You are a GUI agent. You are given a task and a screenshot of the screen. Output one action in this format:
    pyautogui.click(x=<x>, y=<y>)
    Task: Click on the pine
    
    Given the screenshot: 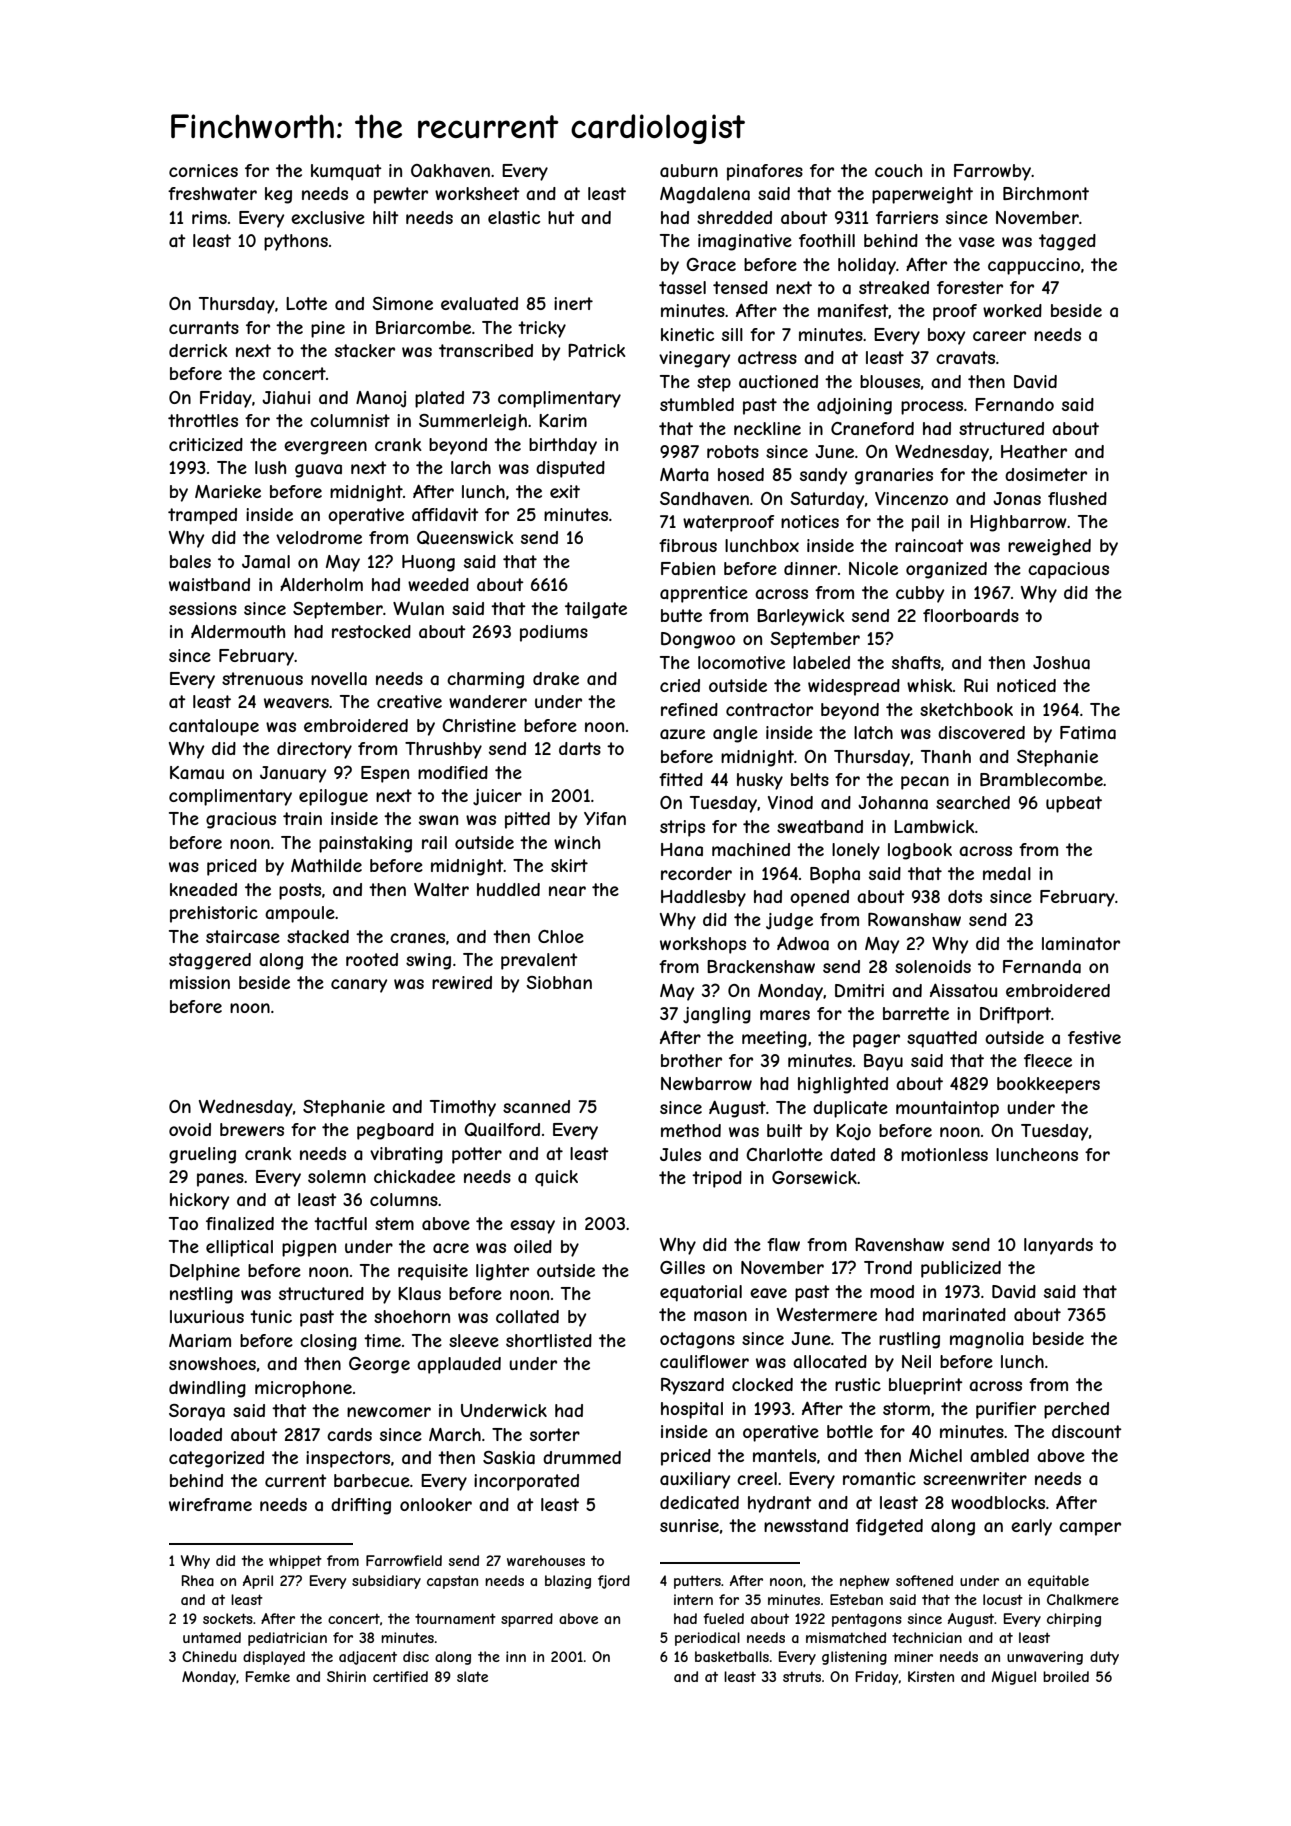 What is the action you would take?
    pyautogui.click(x=328, y=329)
